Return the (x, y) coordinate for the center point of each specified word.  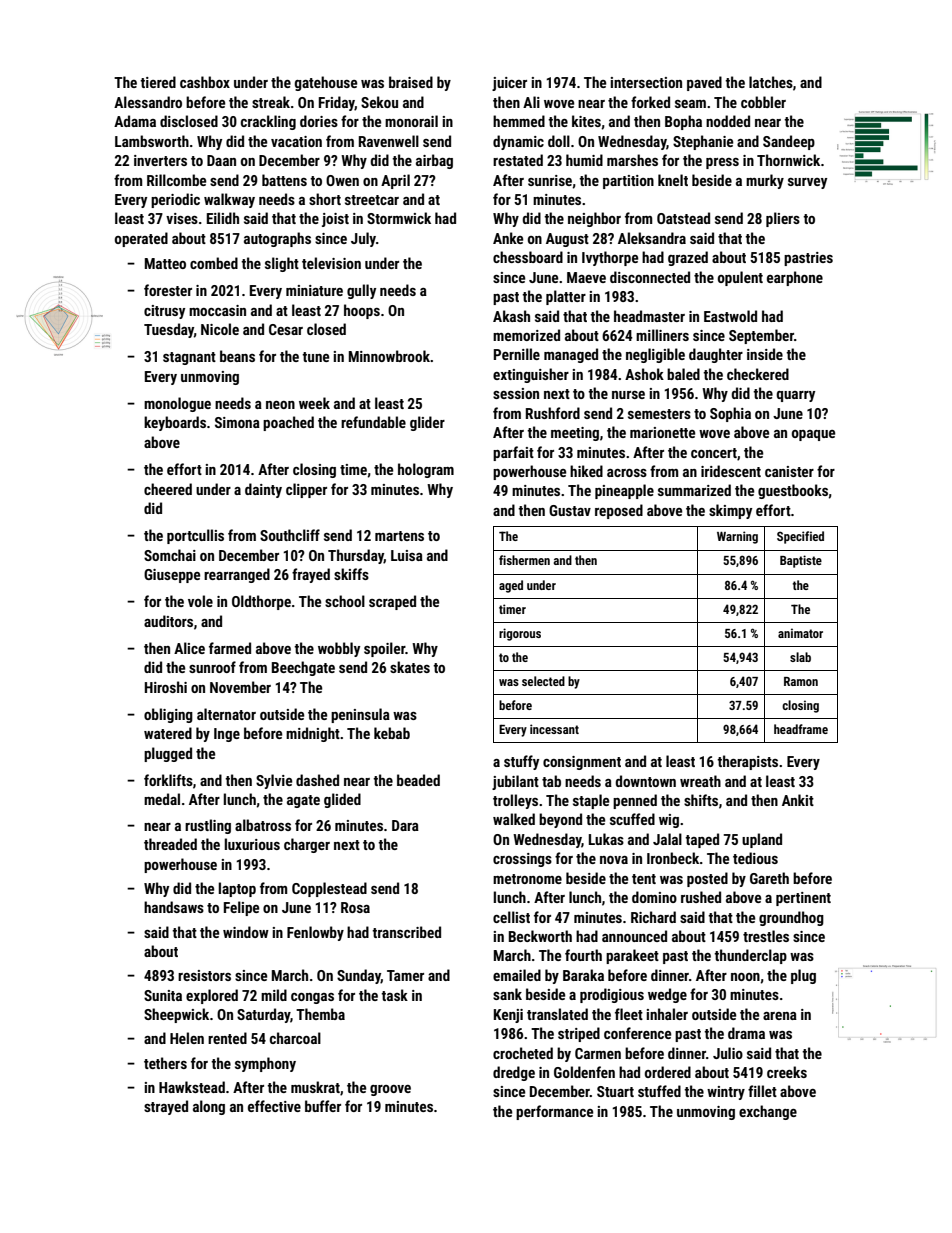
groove (390, 1090)
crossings (522, 860)
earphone (795, 278)
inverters (160, 160)
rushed (701, 897)
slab (800, 657)
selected (543, 681)
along (209, 1107)
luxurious (252, 844)
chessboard (528, 257)
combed (214, 263)
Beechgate (303, 668)
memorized (526, 335)
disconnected (650, 277)
